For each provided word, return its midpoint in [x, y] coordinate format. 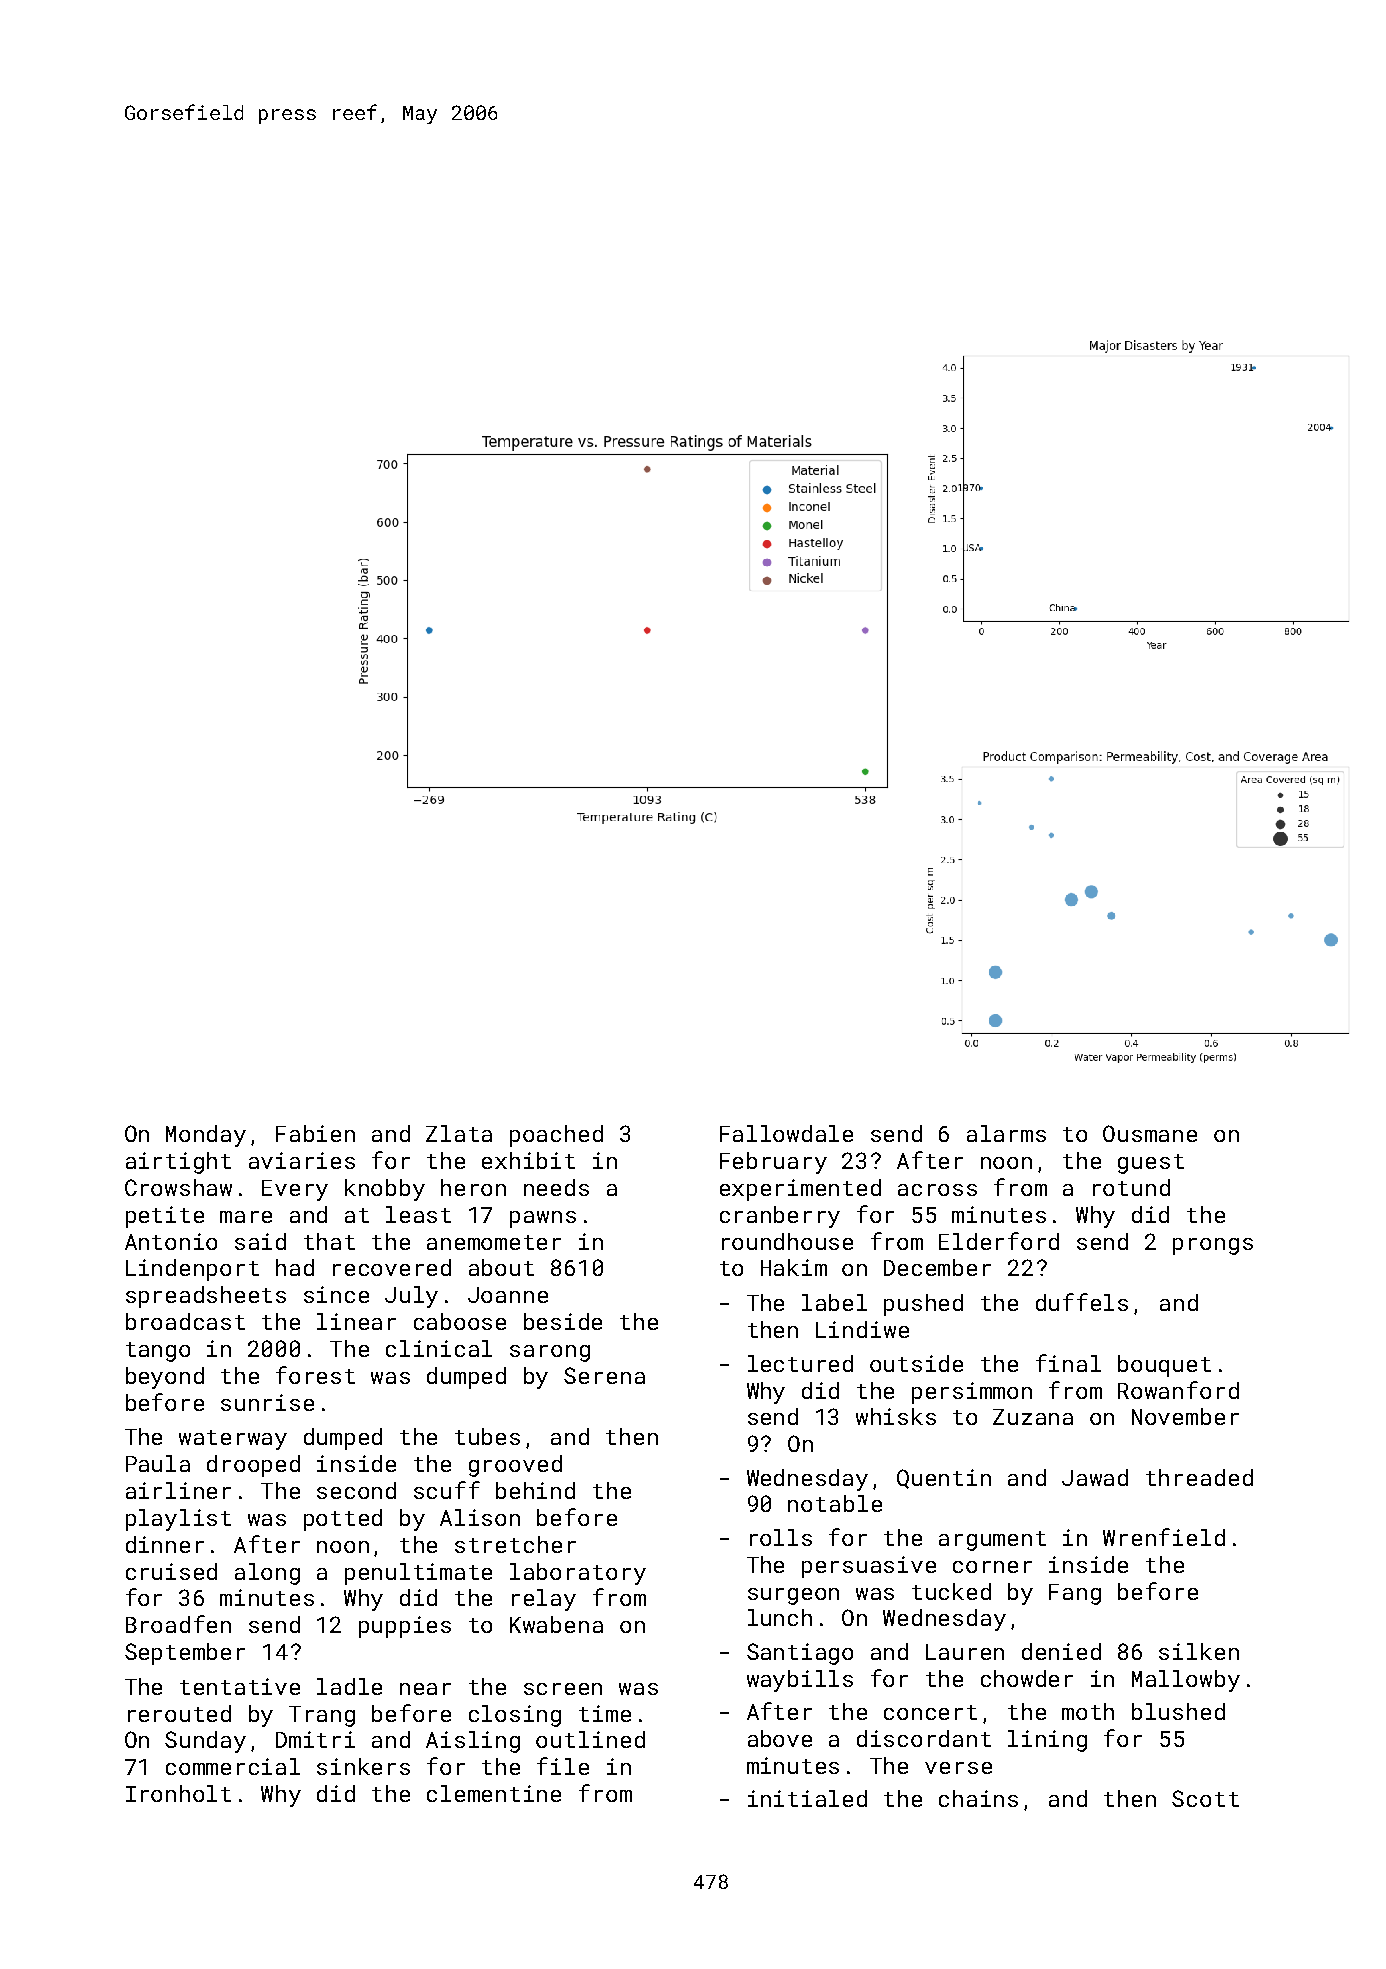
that [329, 1241]
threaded [1199, 1477]
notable [835, 1503]
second [356, 1490]
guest [1151, 1164]
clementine [494, 1793]
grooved [515, 1466]
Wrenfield [1164, 1537]
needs [556, 1187]
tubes [487, 1436]
